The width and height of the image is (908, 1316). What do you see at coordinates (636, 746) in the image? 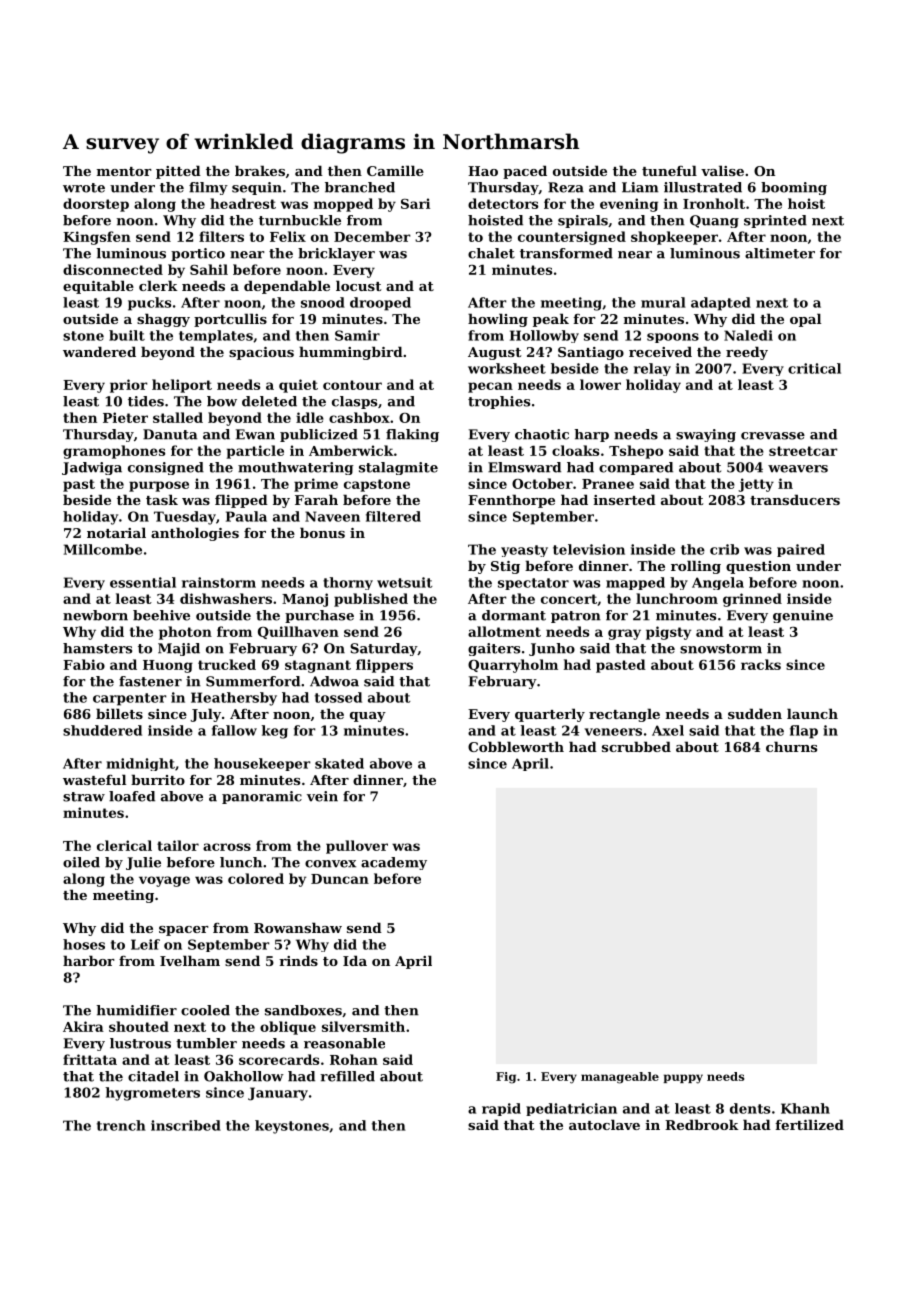
I see `scrubbed` at bounding box center [636, 746].
